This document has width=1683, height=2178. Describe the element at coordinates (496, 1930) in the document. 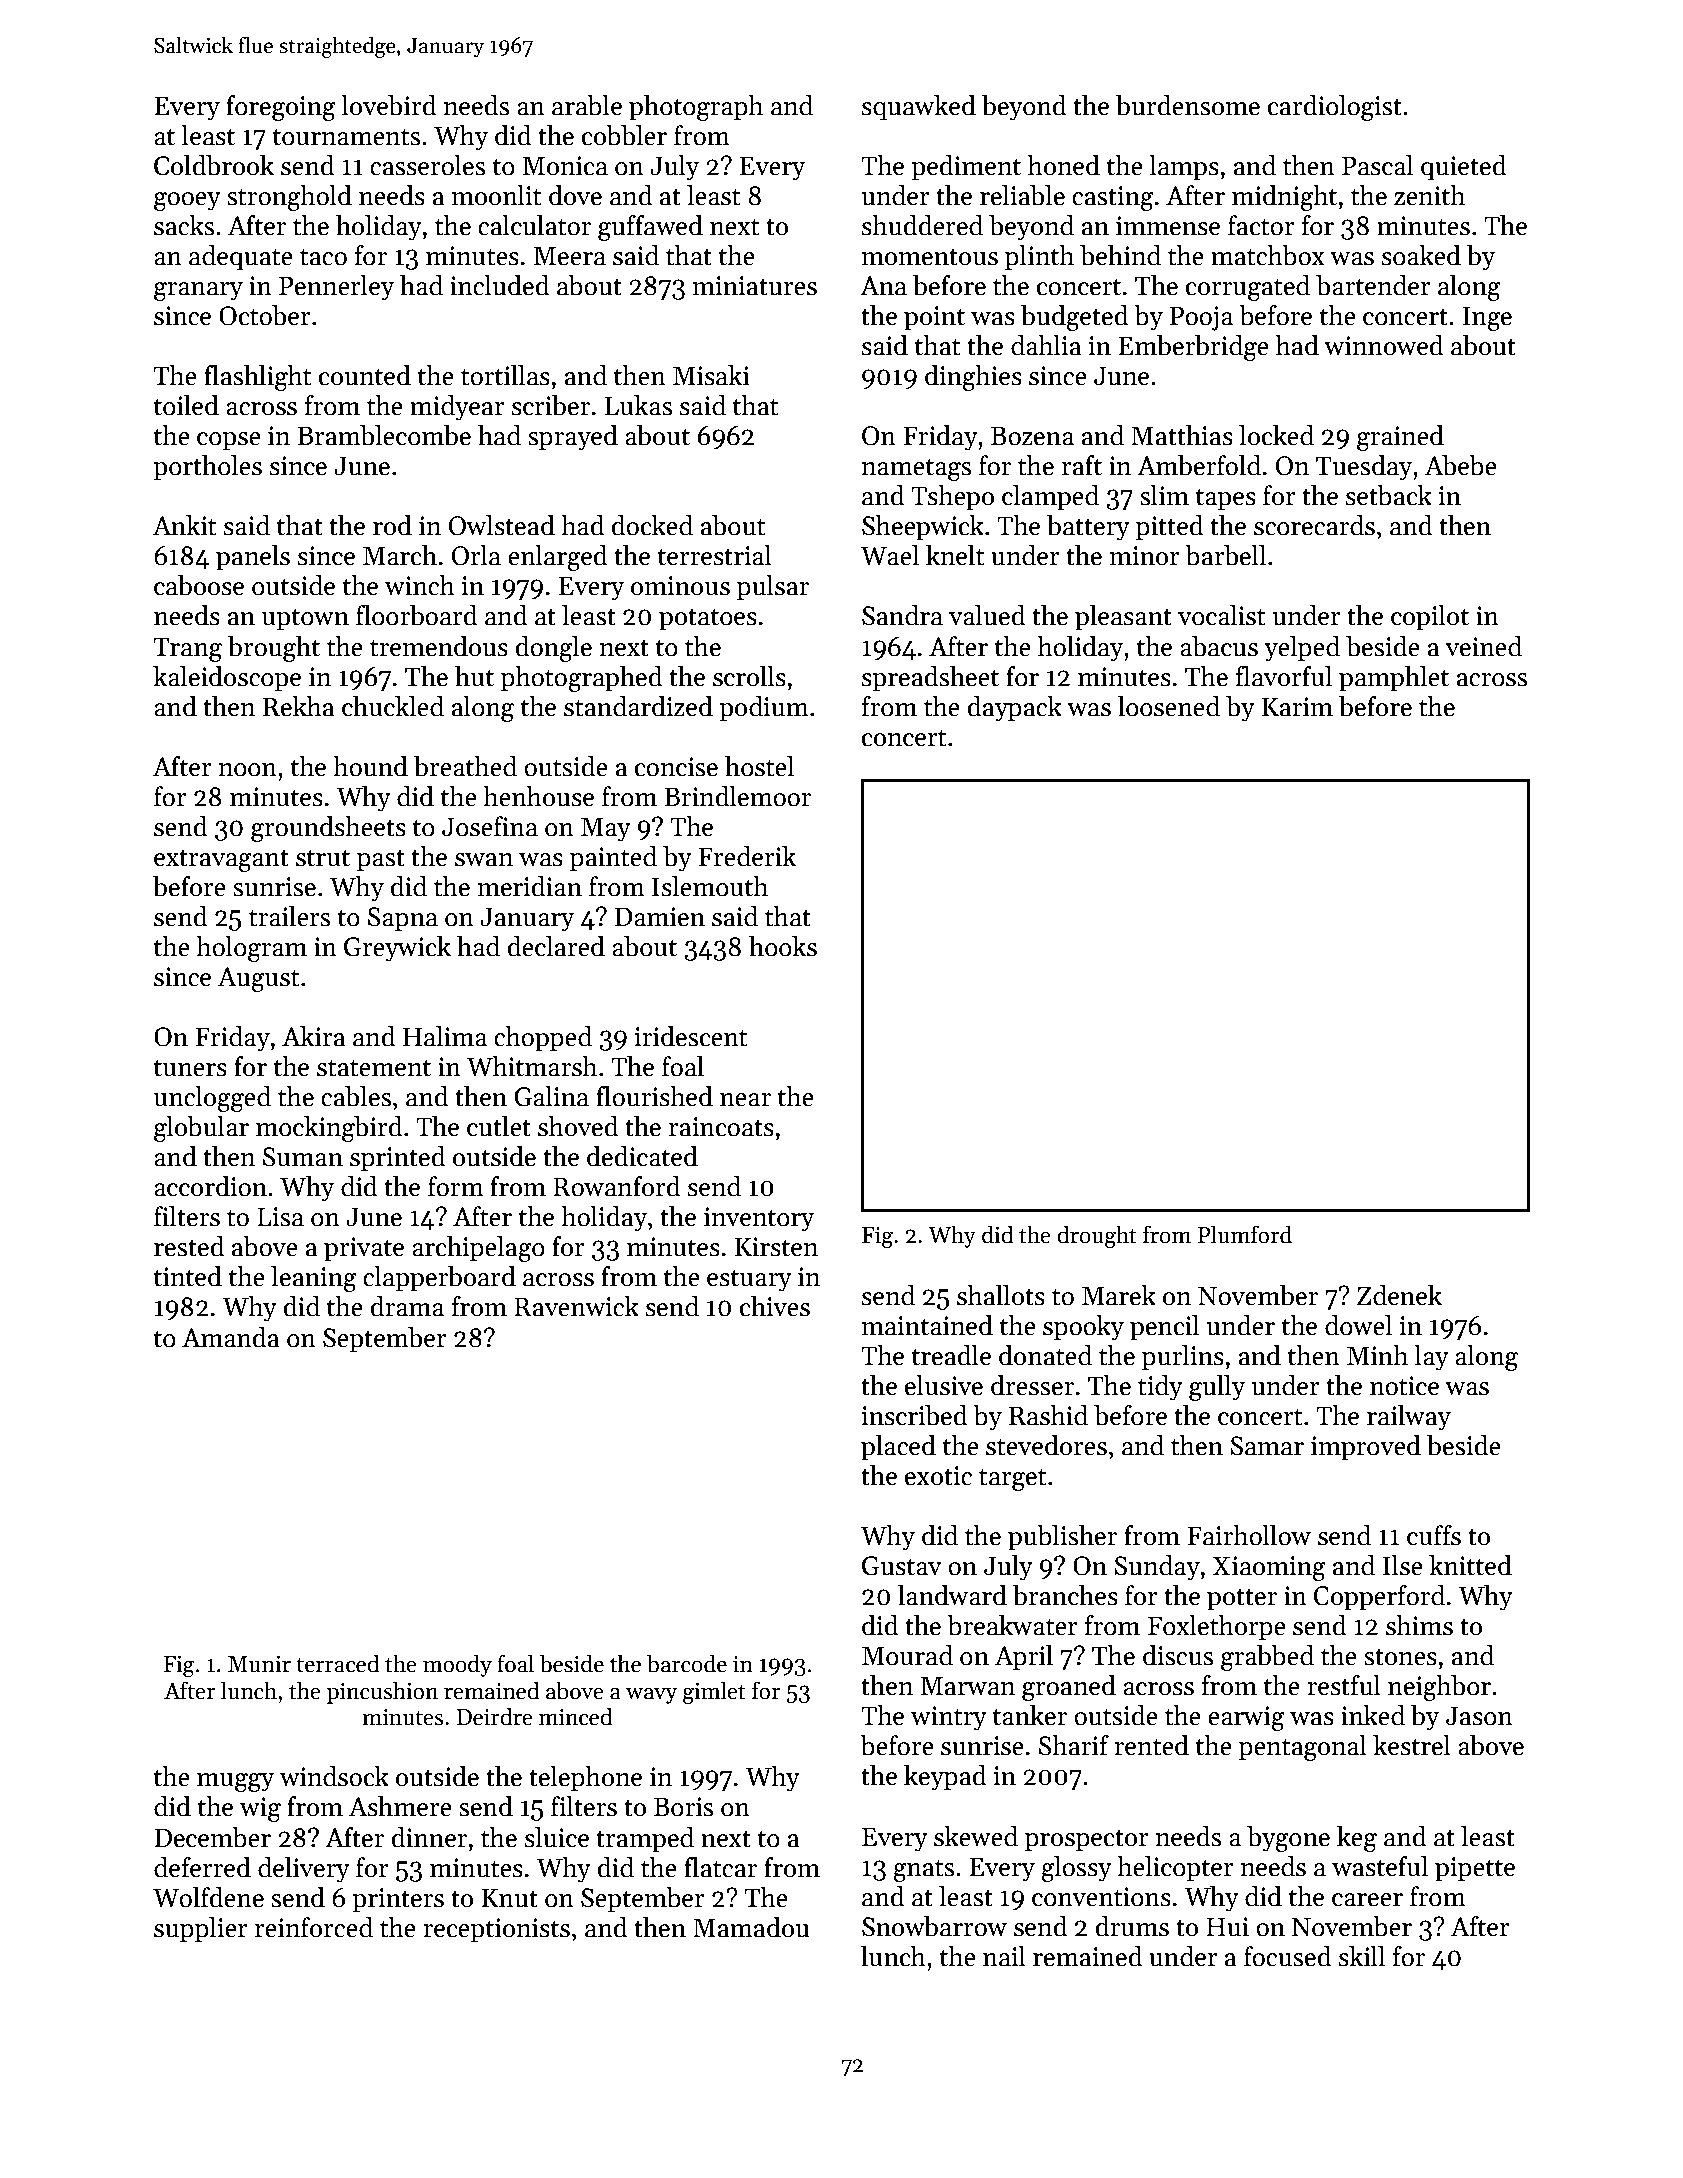

I see `receptionists` at that location.
